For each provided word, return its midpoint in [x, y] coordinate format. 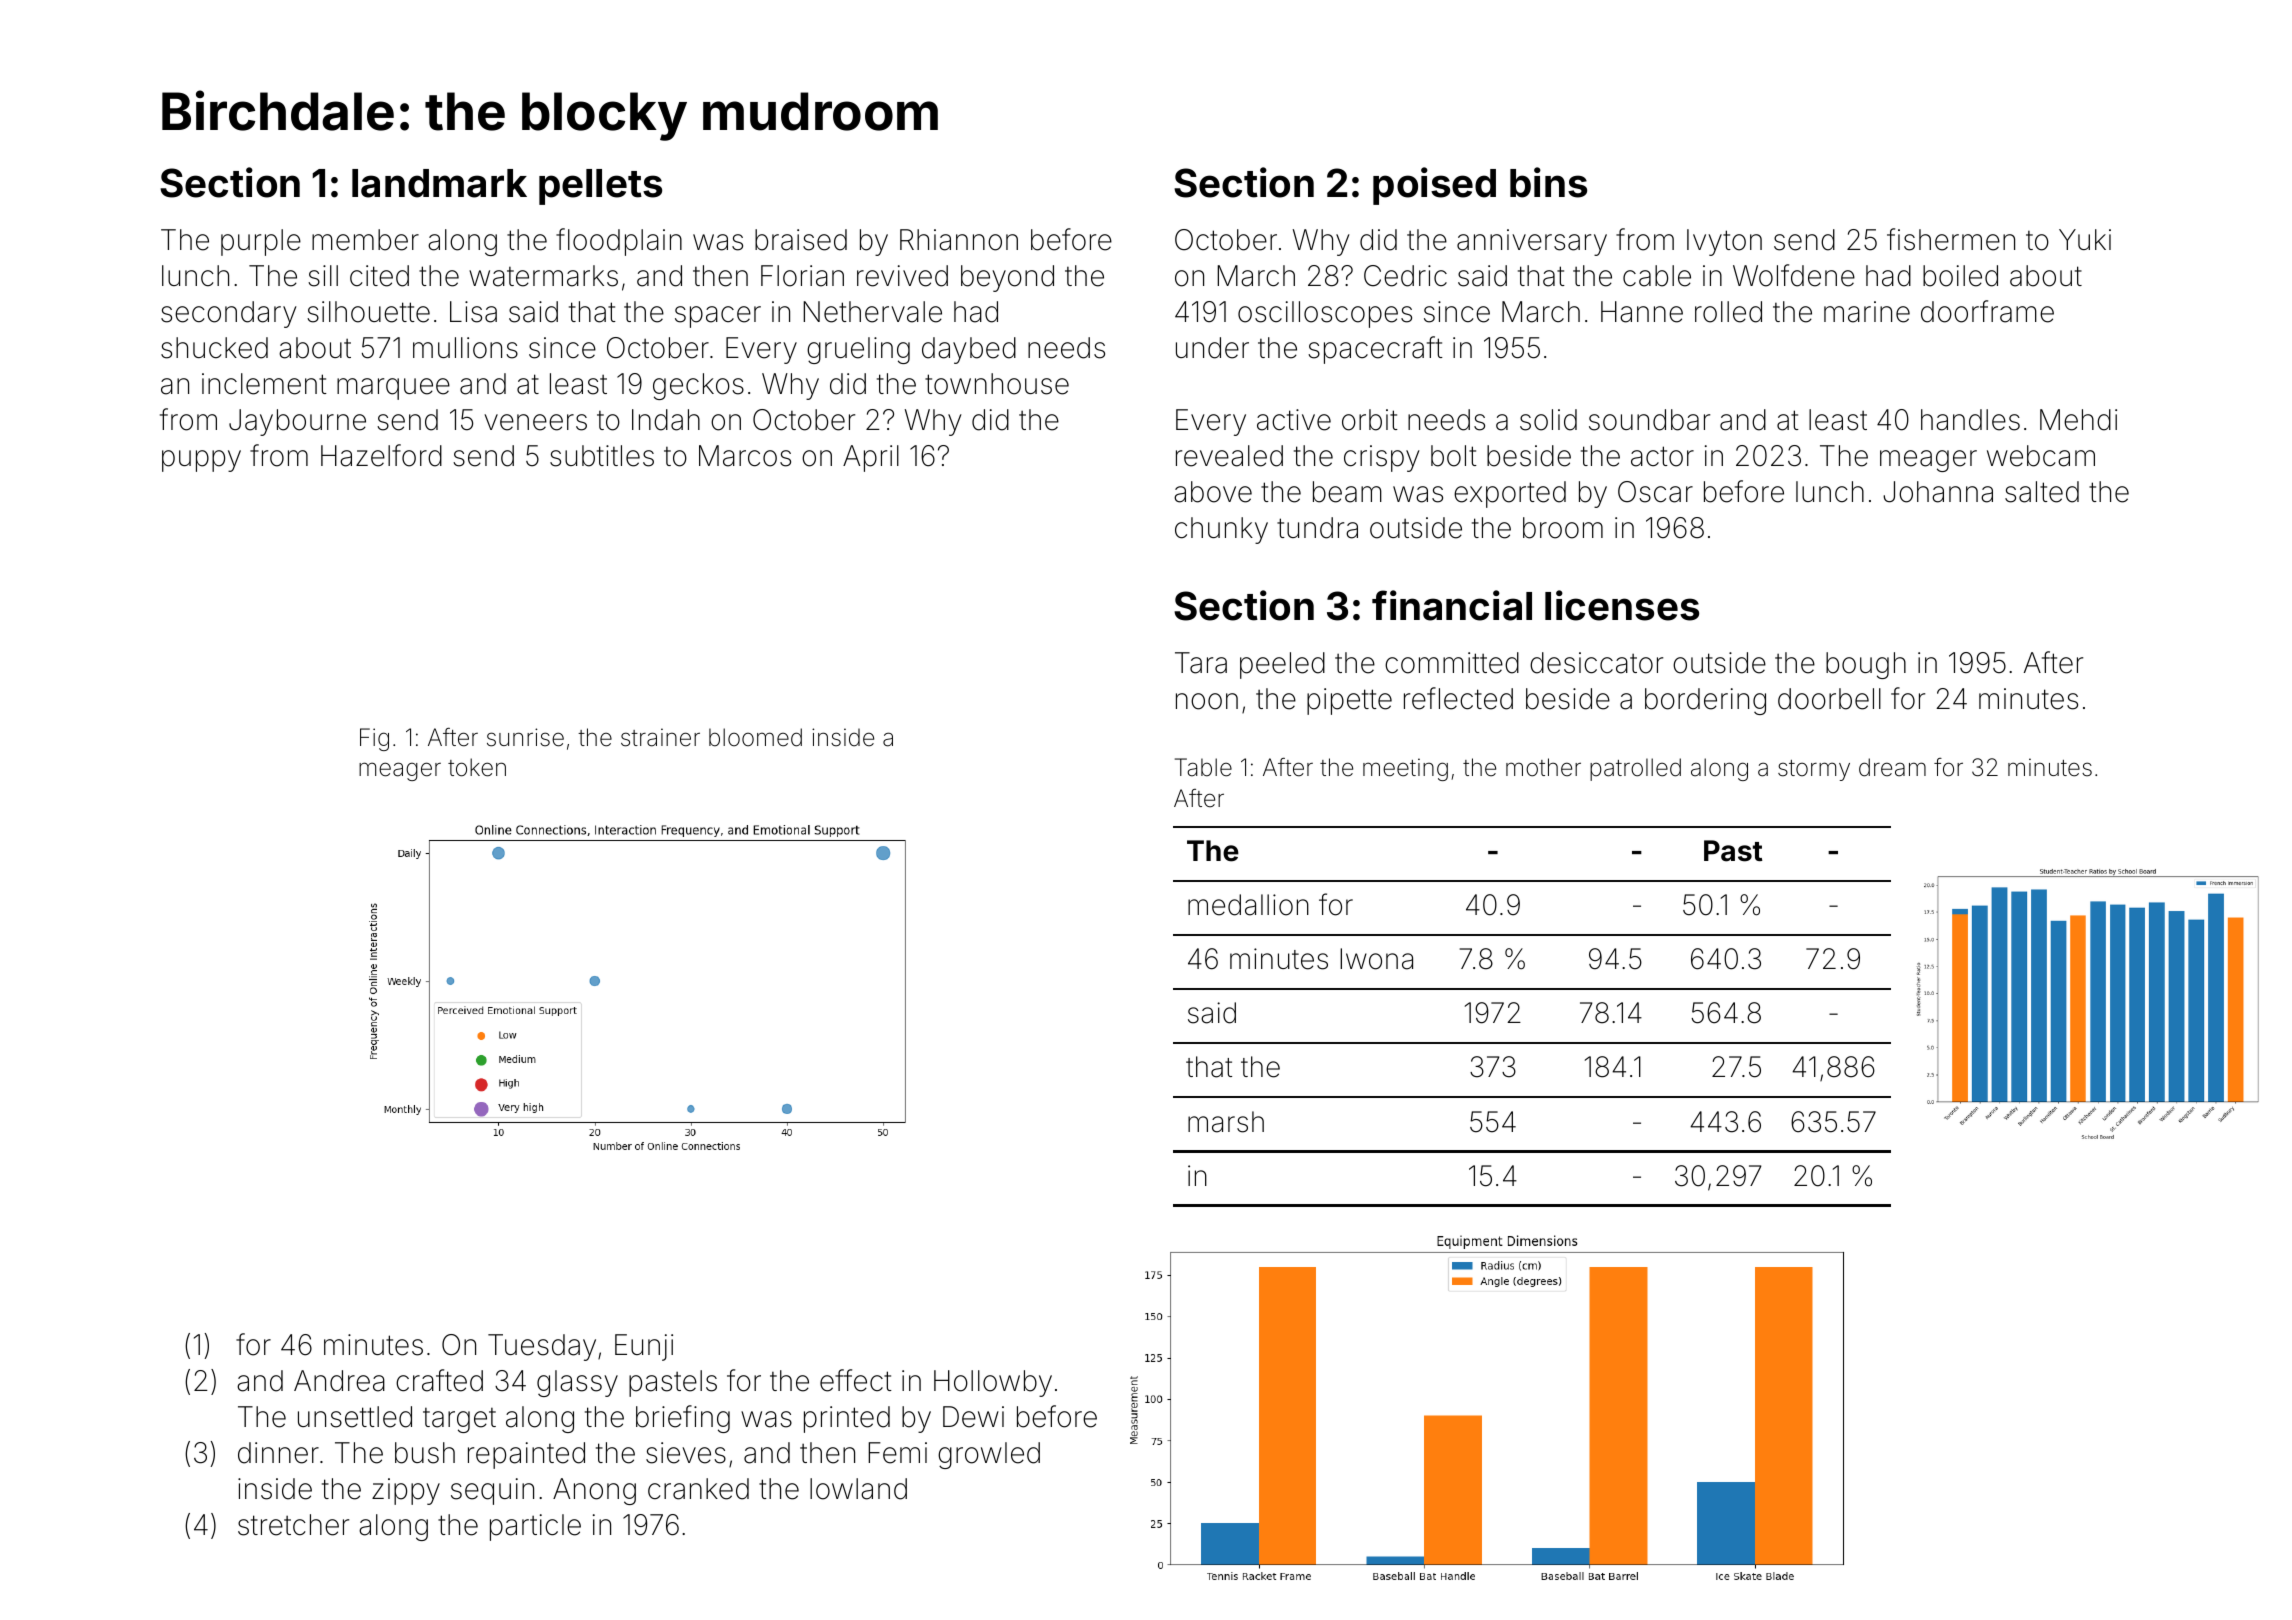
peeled [1282, 665]
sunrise [525, 737]
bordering [1705, 701]
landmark [439, 183]
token [477, 767]
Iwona [1376, 959]
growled [989, 1455]
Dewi [973, 1417]
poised [1434, 186]
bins [1548, 182]
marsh [1226, 1122]
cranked [698, 1489]
